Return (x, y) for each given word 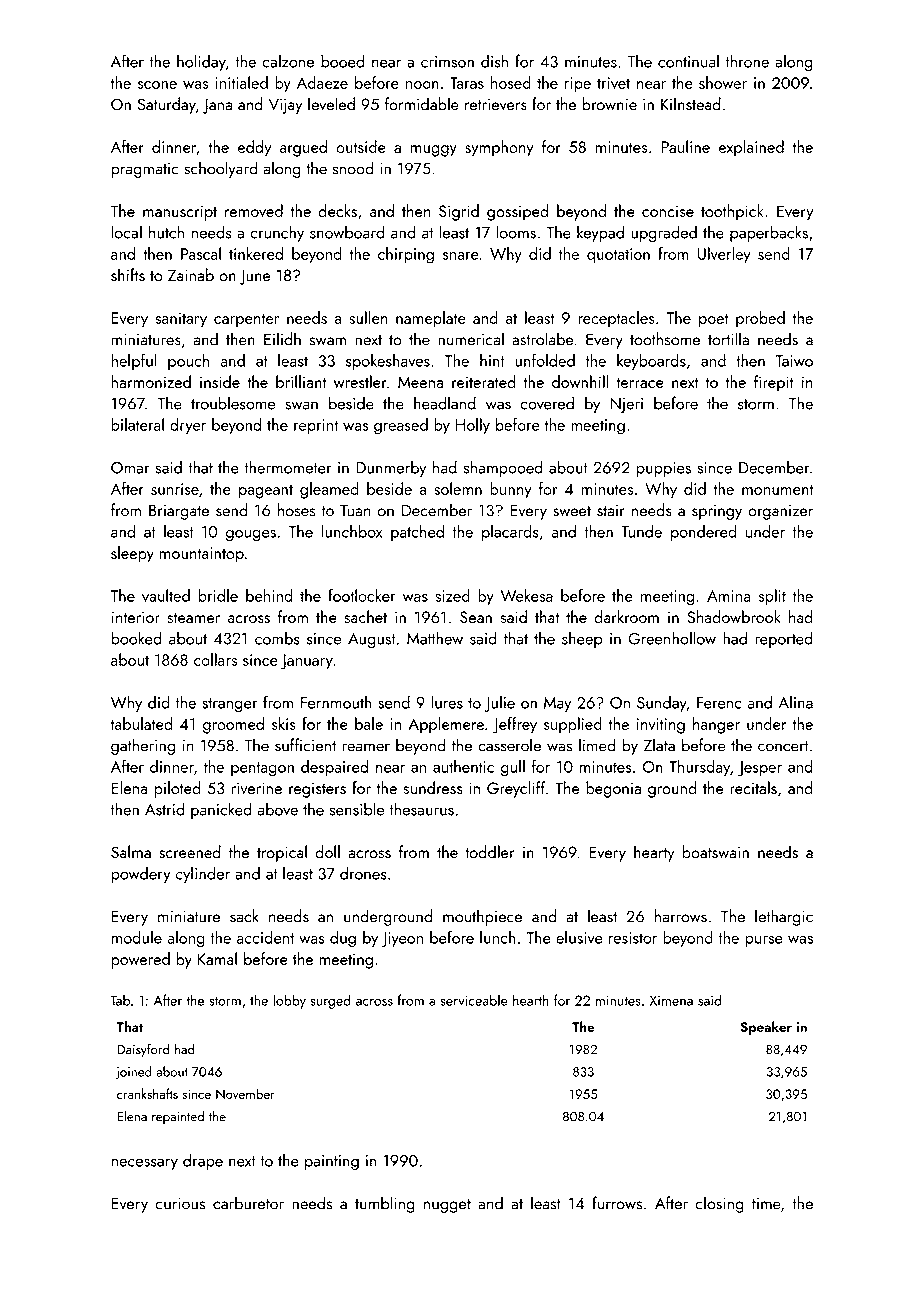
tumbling (385, 1204)
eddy (254, 148)
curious (180, 1204)
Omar (130, 468)
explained (751, 148)
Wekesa (527, 595)
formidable (422, 104)
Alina (795, 702)
